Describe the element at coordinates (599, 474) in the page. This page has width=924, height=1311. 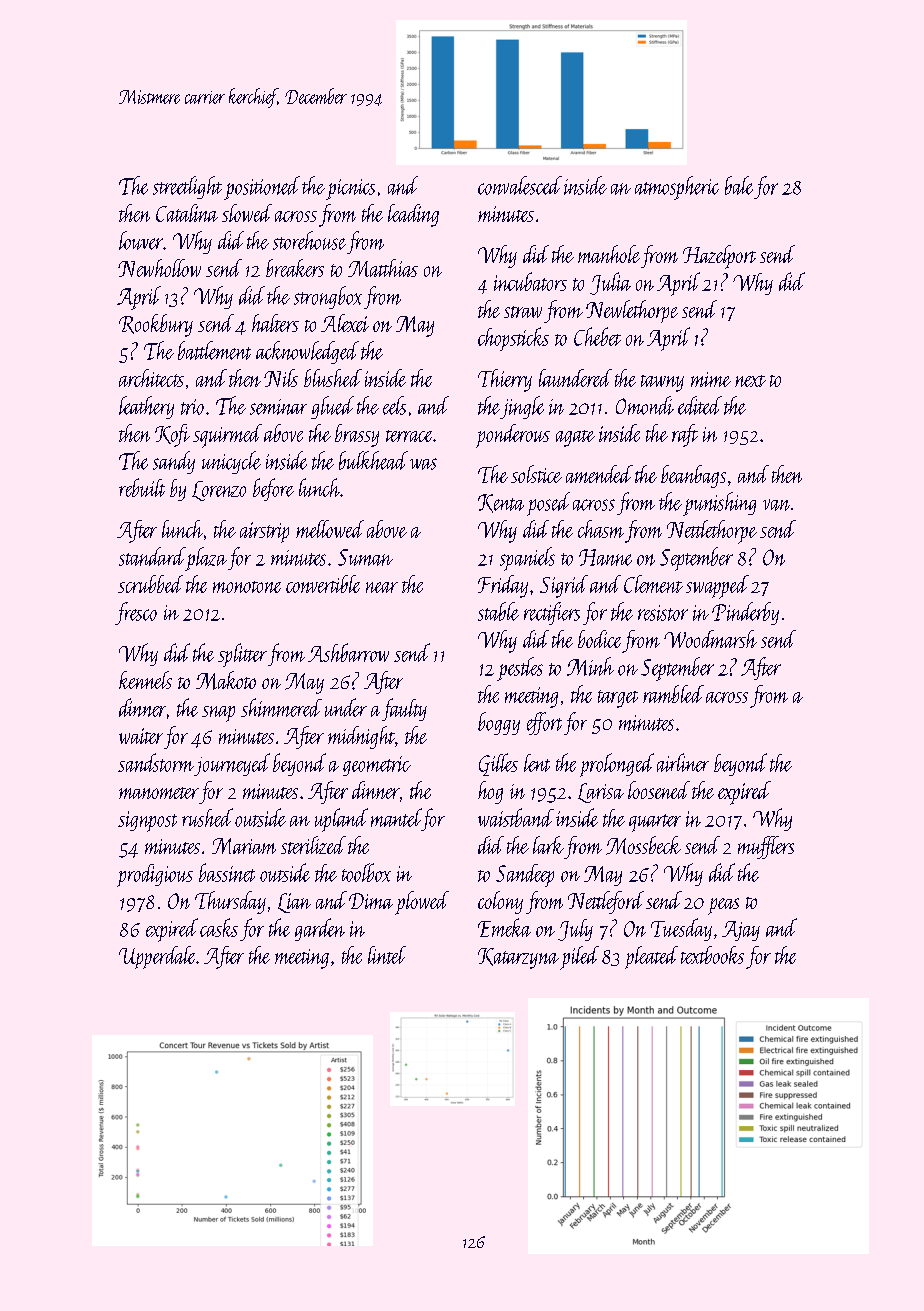
I see `amended` at that location.
